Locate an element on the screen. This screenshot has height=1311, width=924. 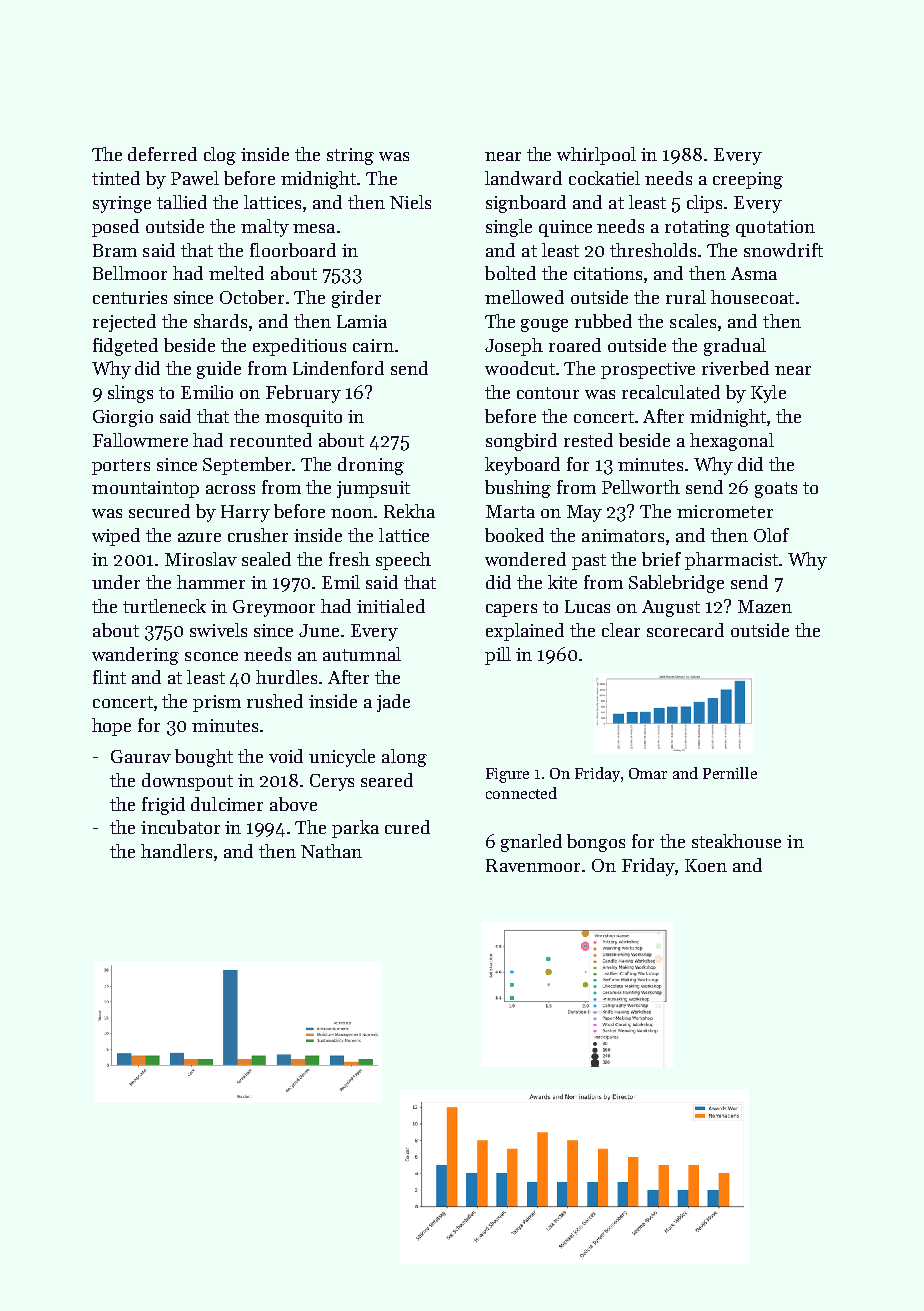
sconce is located at coordinates (211, 656).
